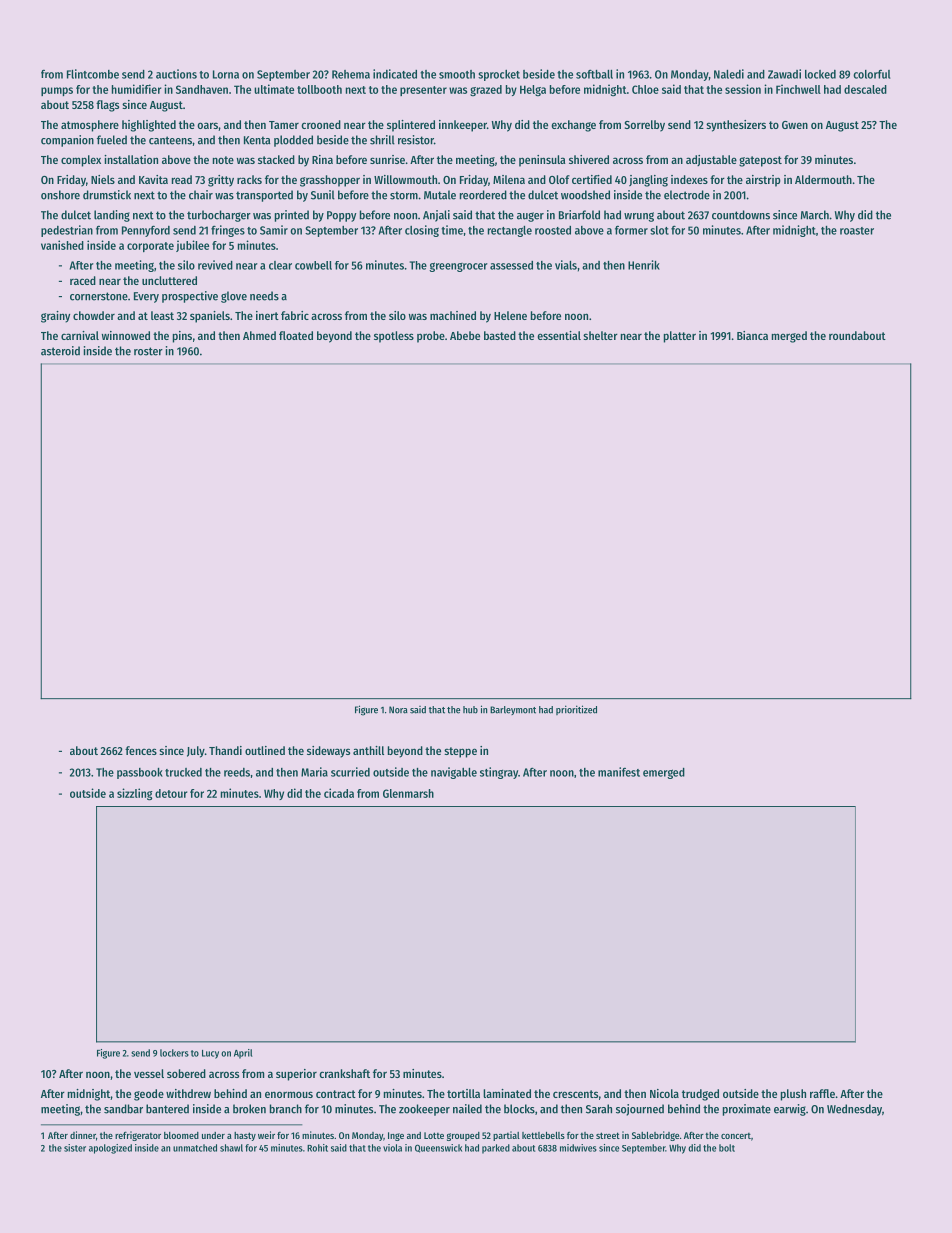 This screenshot has width=952, height=1233. What do you see at coordinates (542, 161) in the screenshot?
I see `peninsula` at bounding box center [542, 161].
